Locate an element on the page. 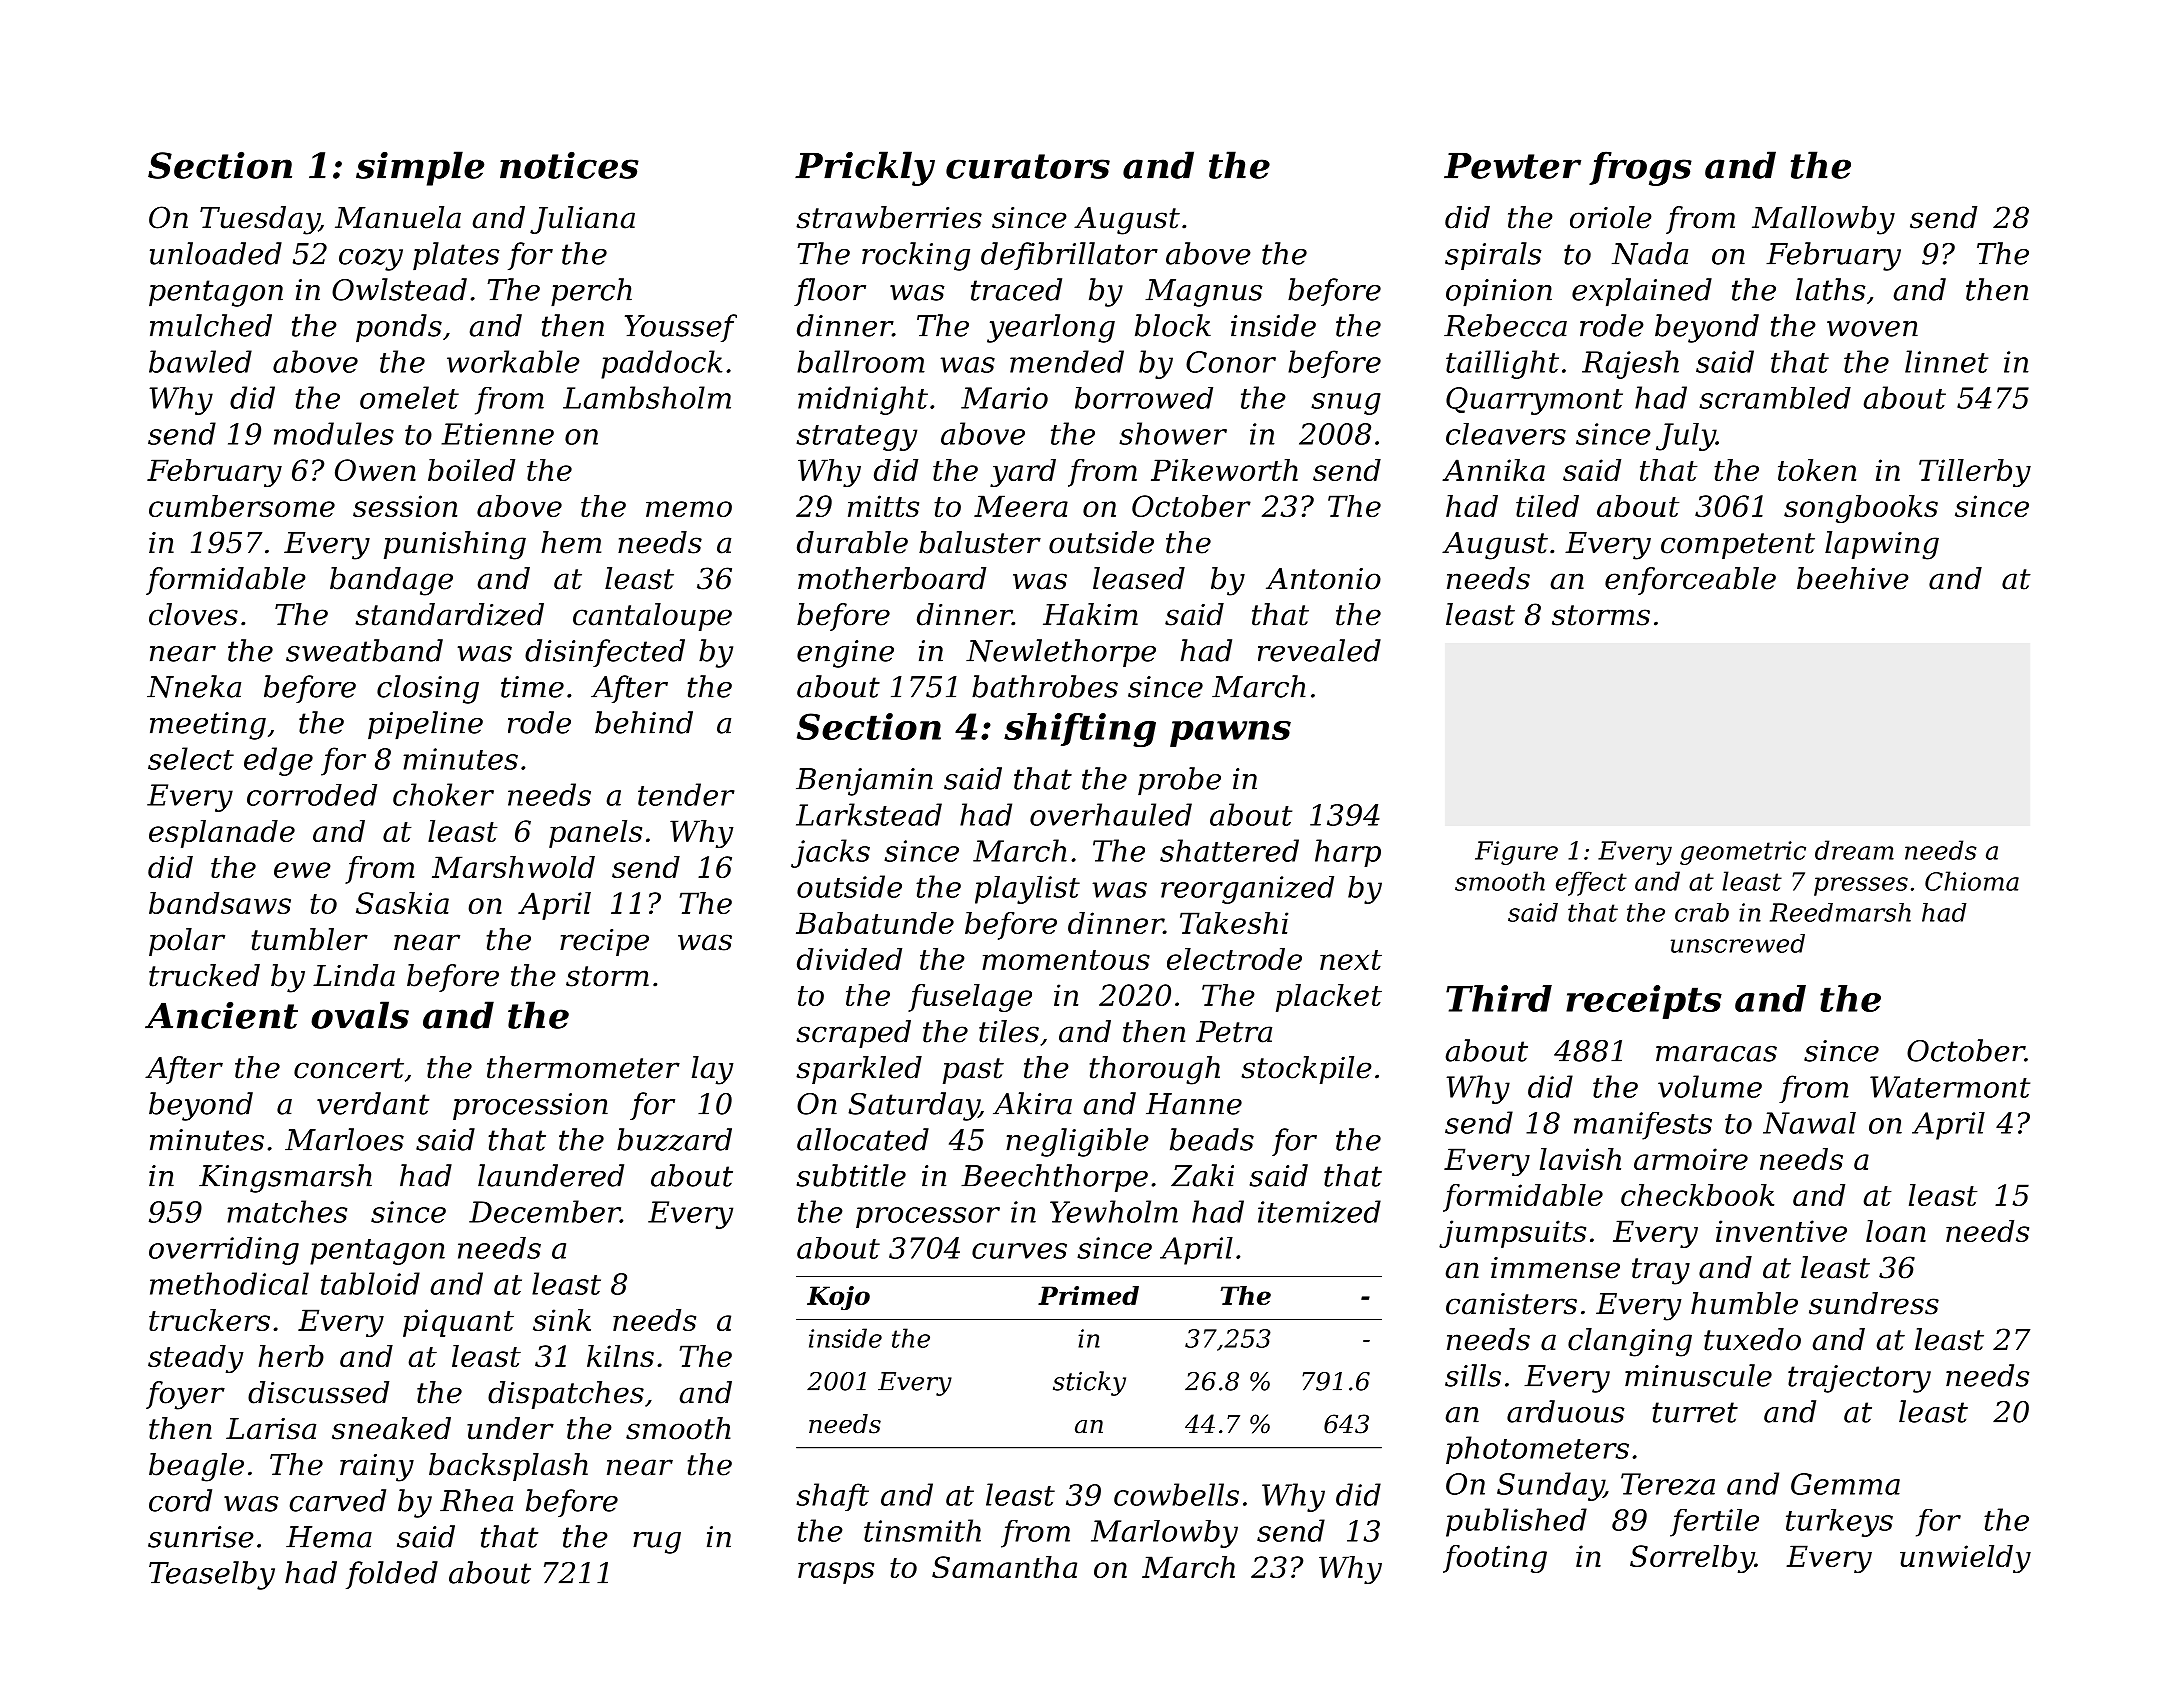  simple is located at coordinates (420, 168).
